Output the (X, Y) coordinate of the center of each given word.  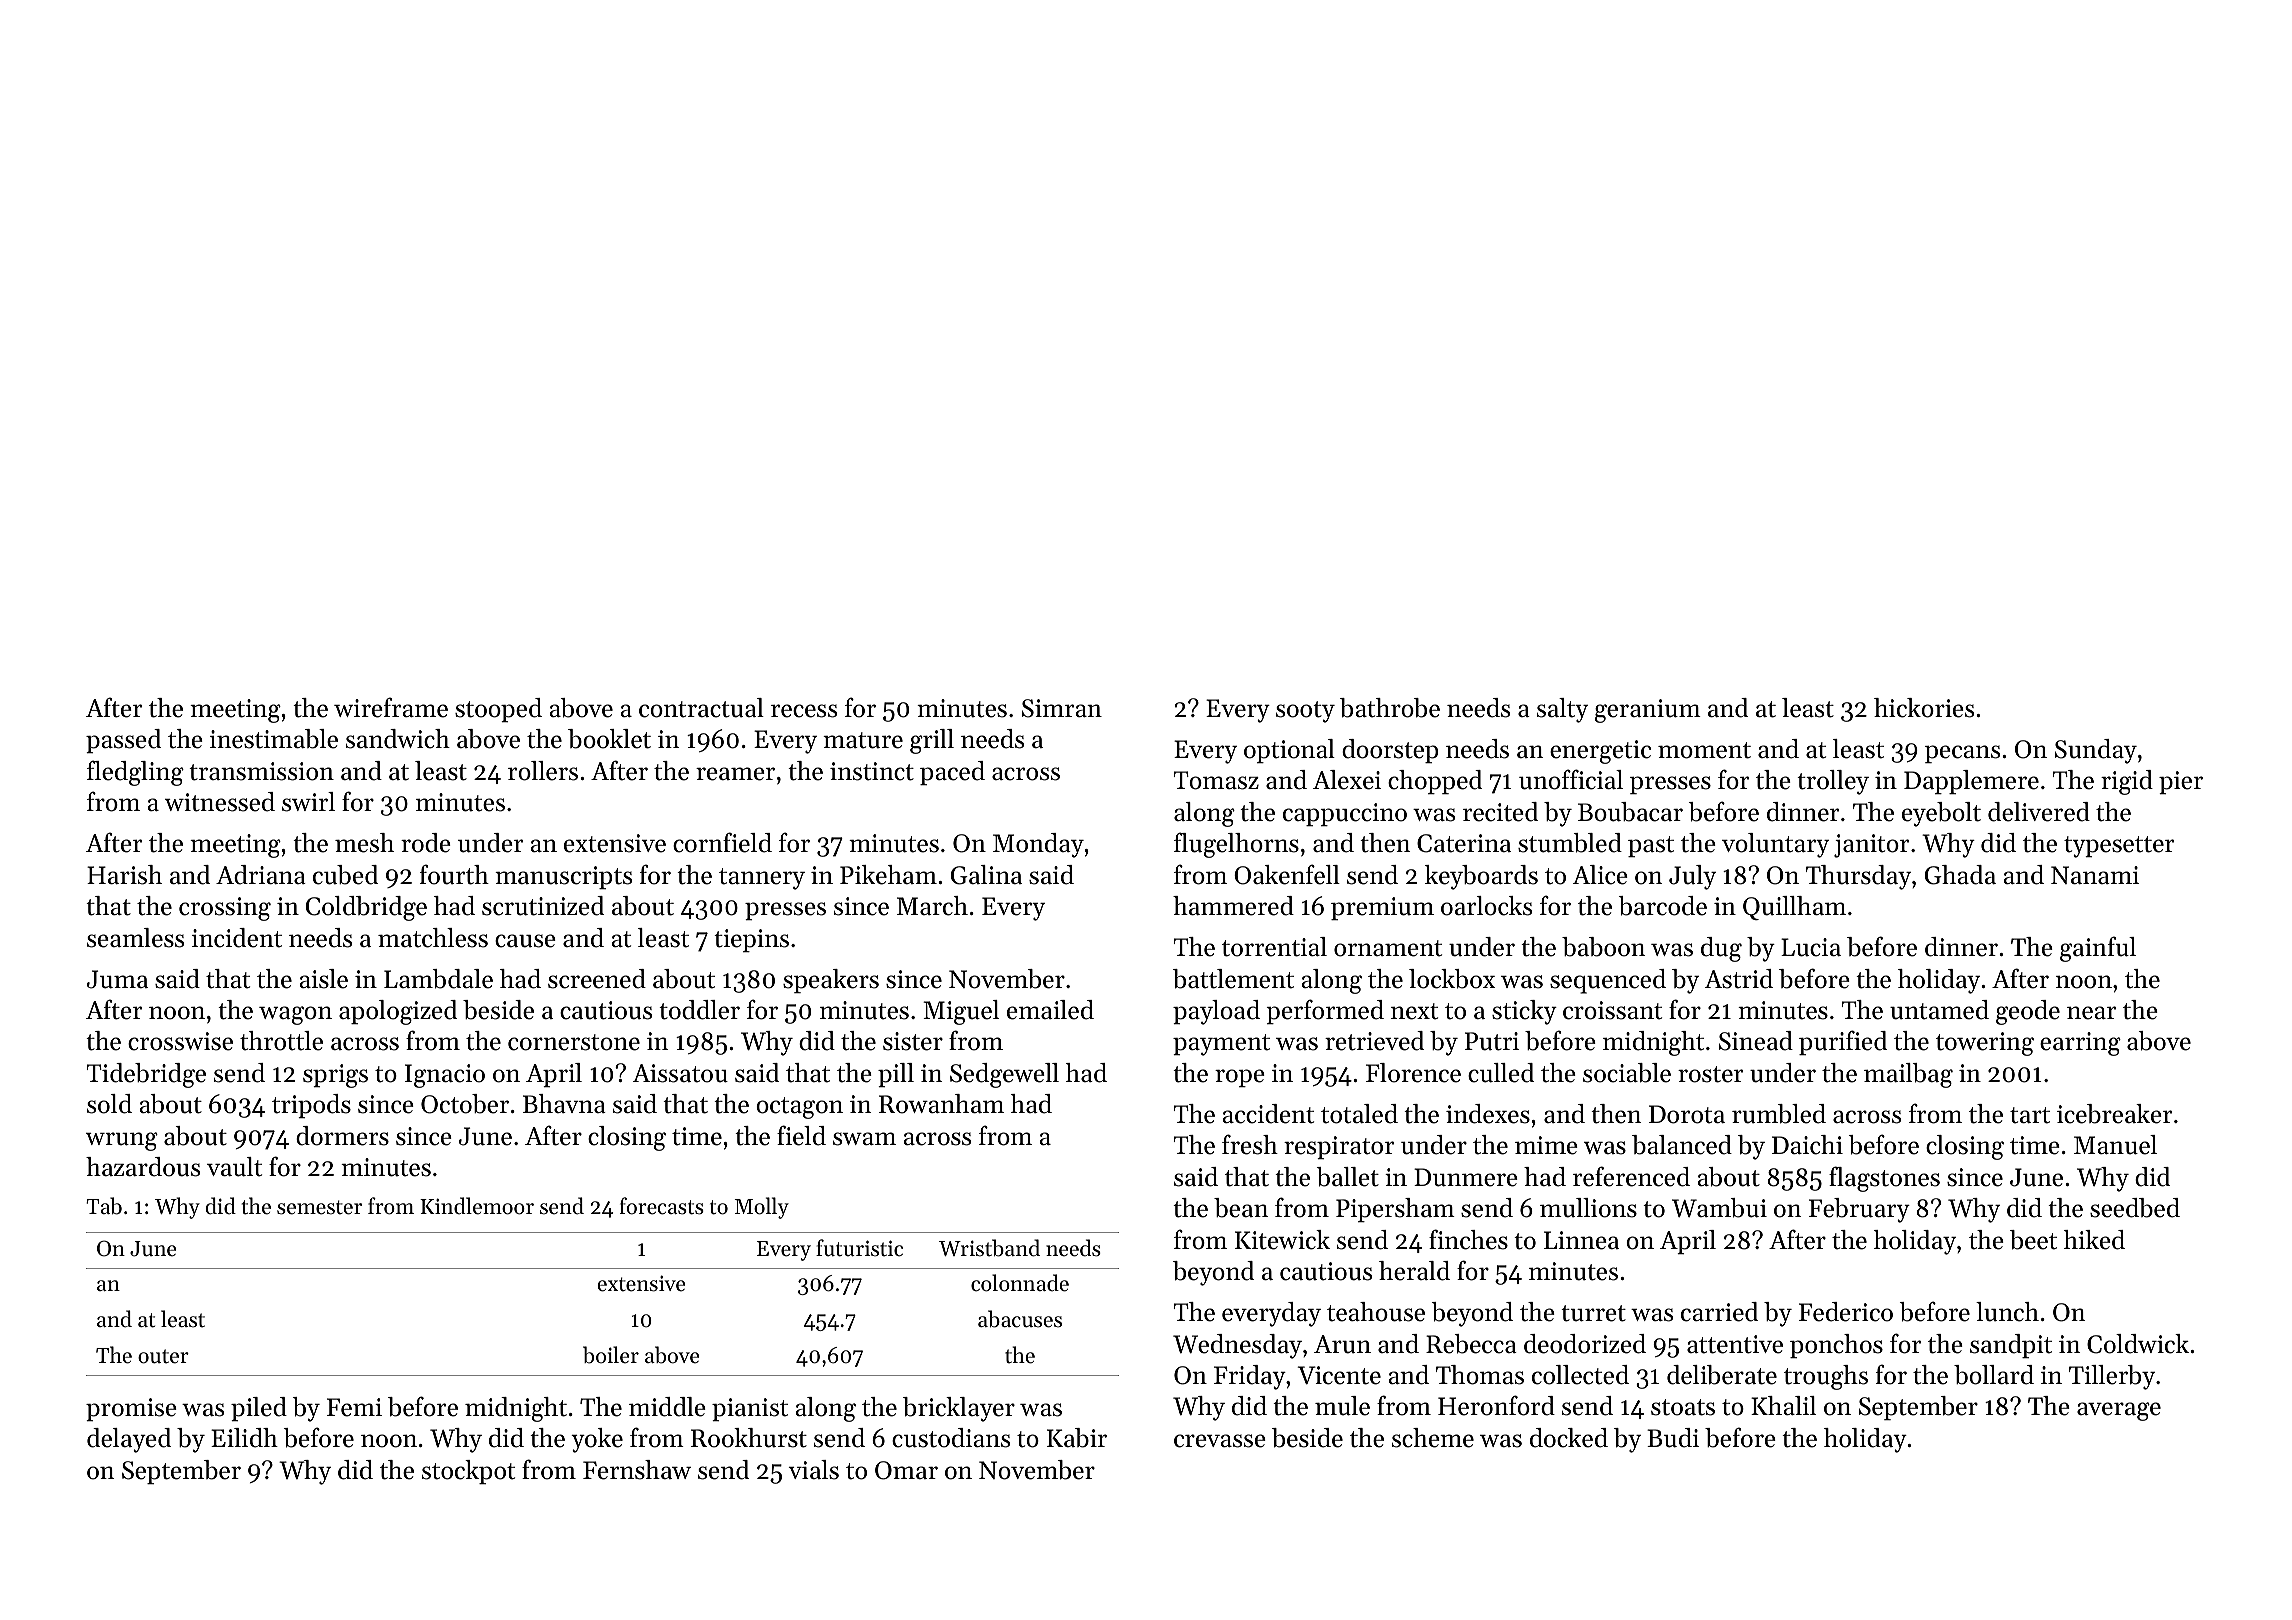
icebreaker (2114, 1114)
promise (131, 1409)
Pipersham (1395, 1210)
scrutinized (543, 906)
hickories (1924, 708)
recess (804, 711)
